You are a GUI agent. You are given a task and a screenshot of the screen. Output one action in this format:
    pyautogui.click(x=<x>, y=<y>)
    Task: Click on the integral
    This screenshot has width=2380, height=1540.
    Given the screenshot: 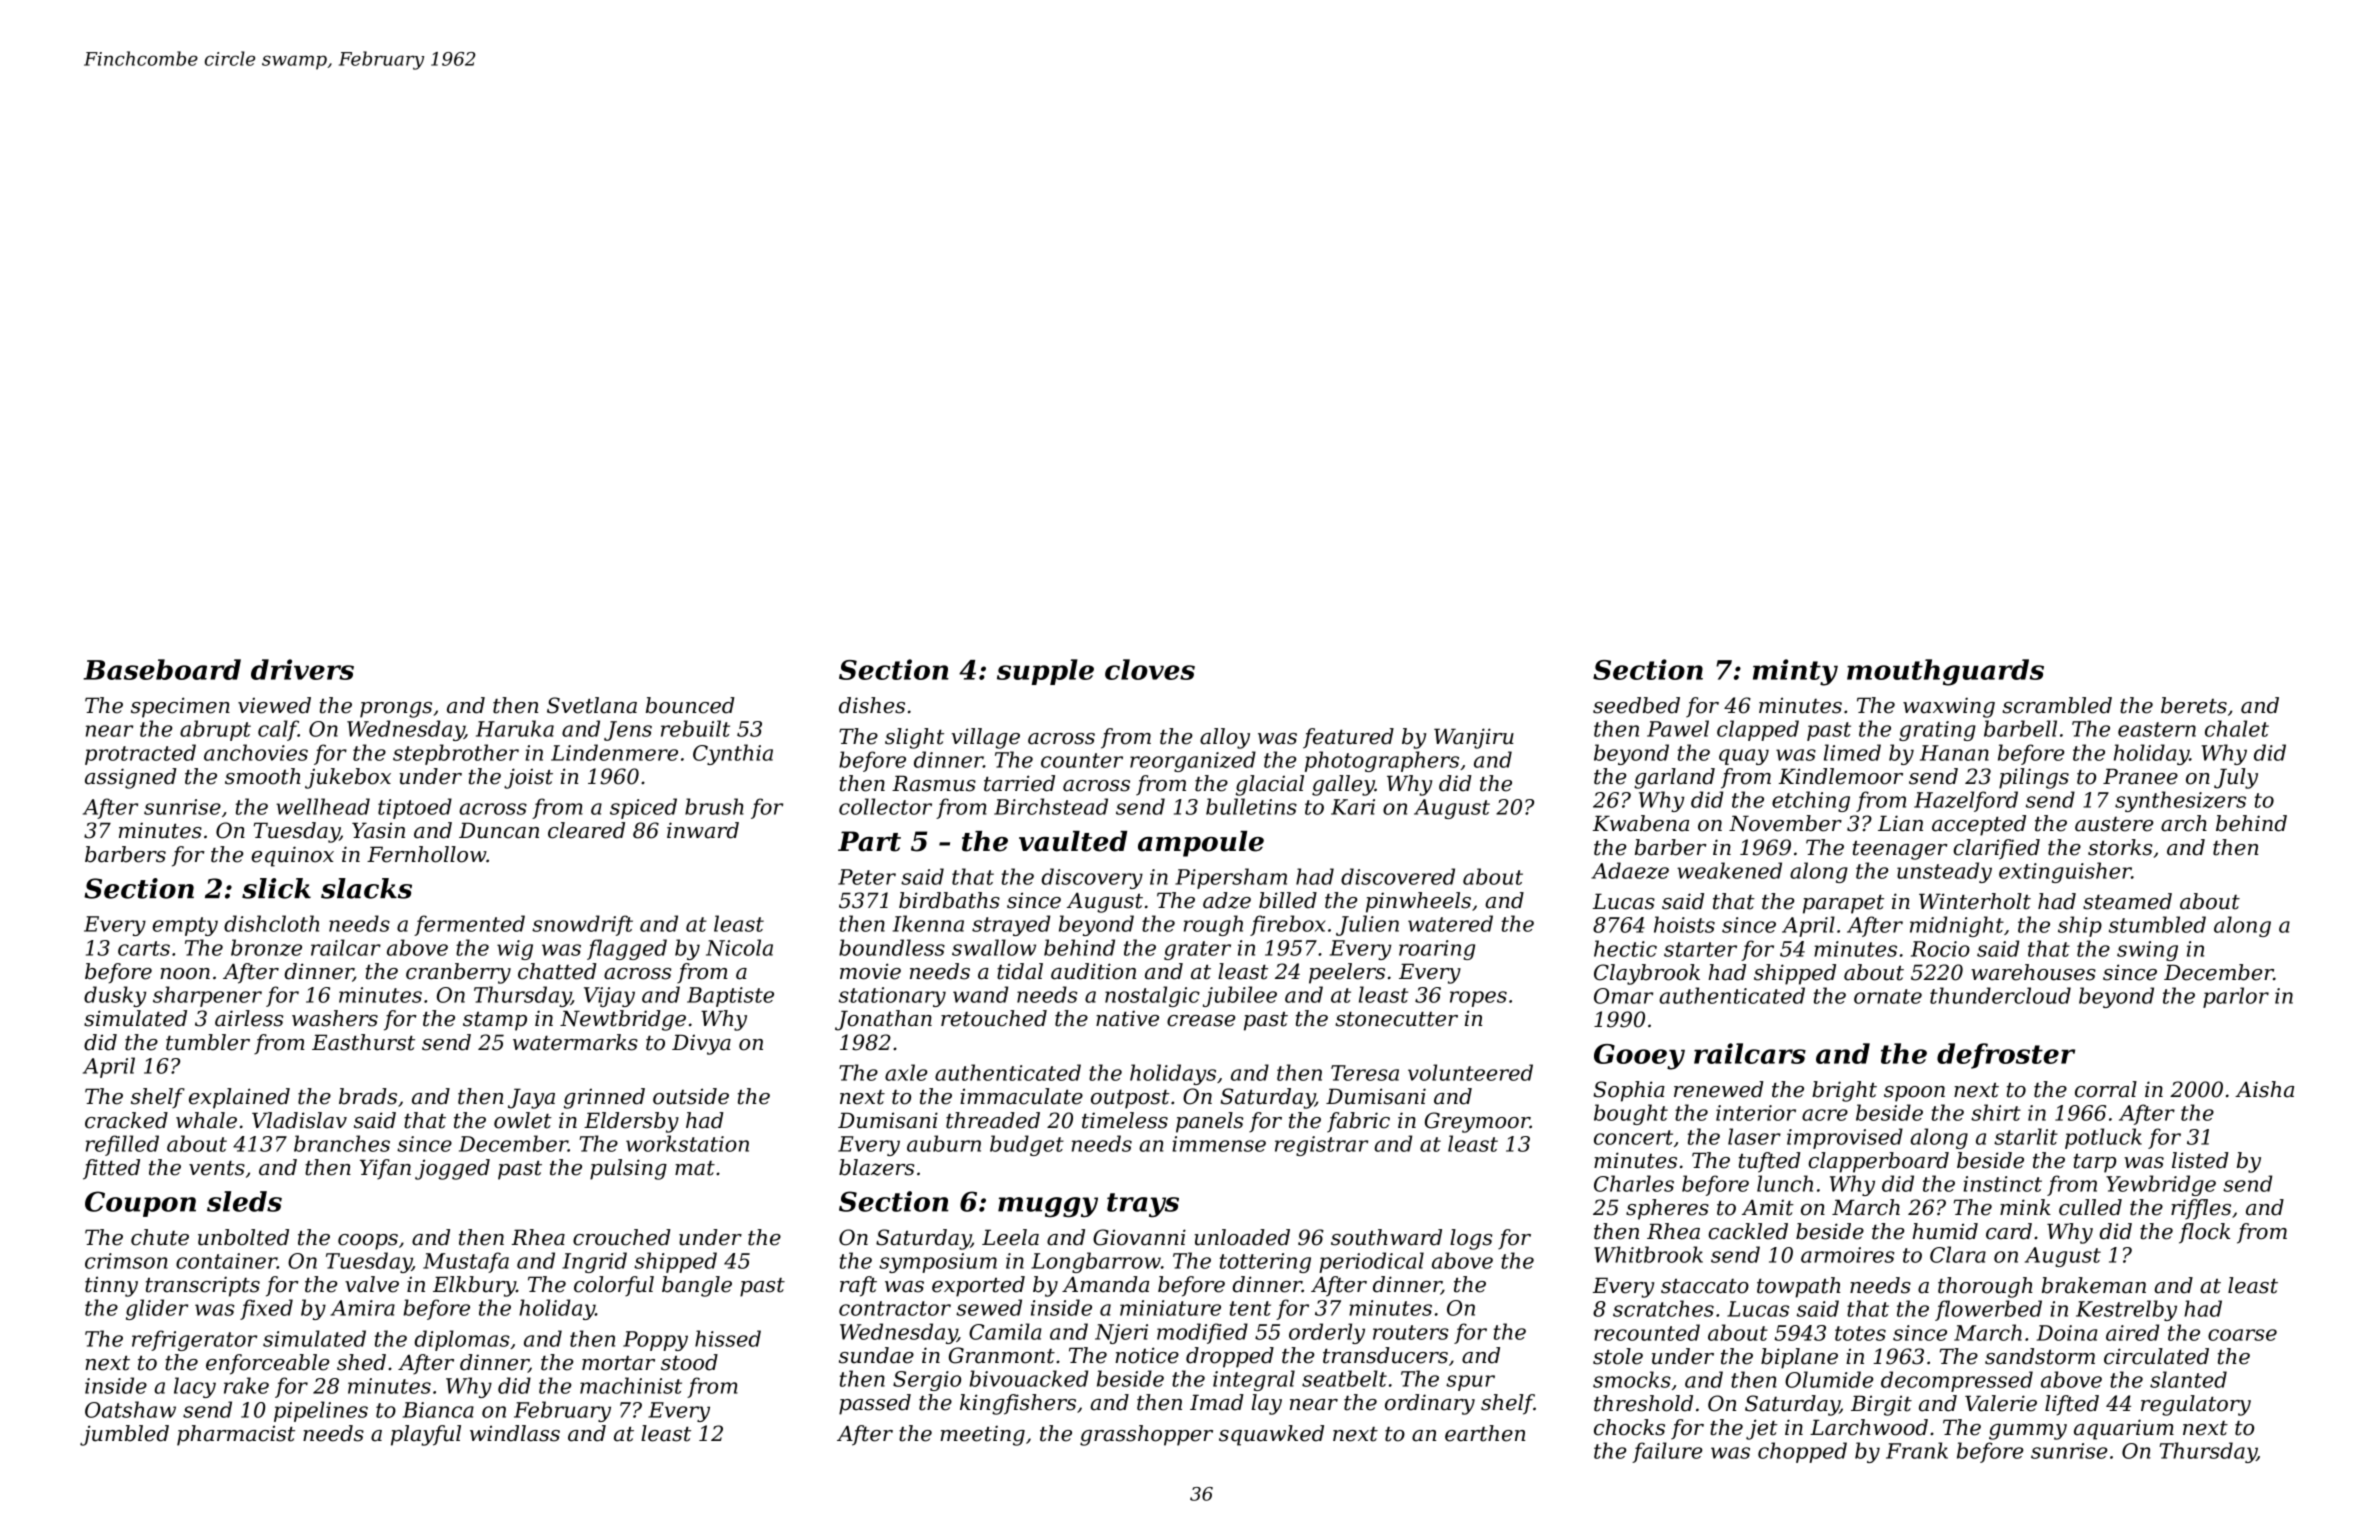 What is the action you would take?
    pyautogui.click(x=1254, y=1380)
